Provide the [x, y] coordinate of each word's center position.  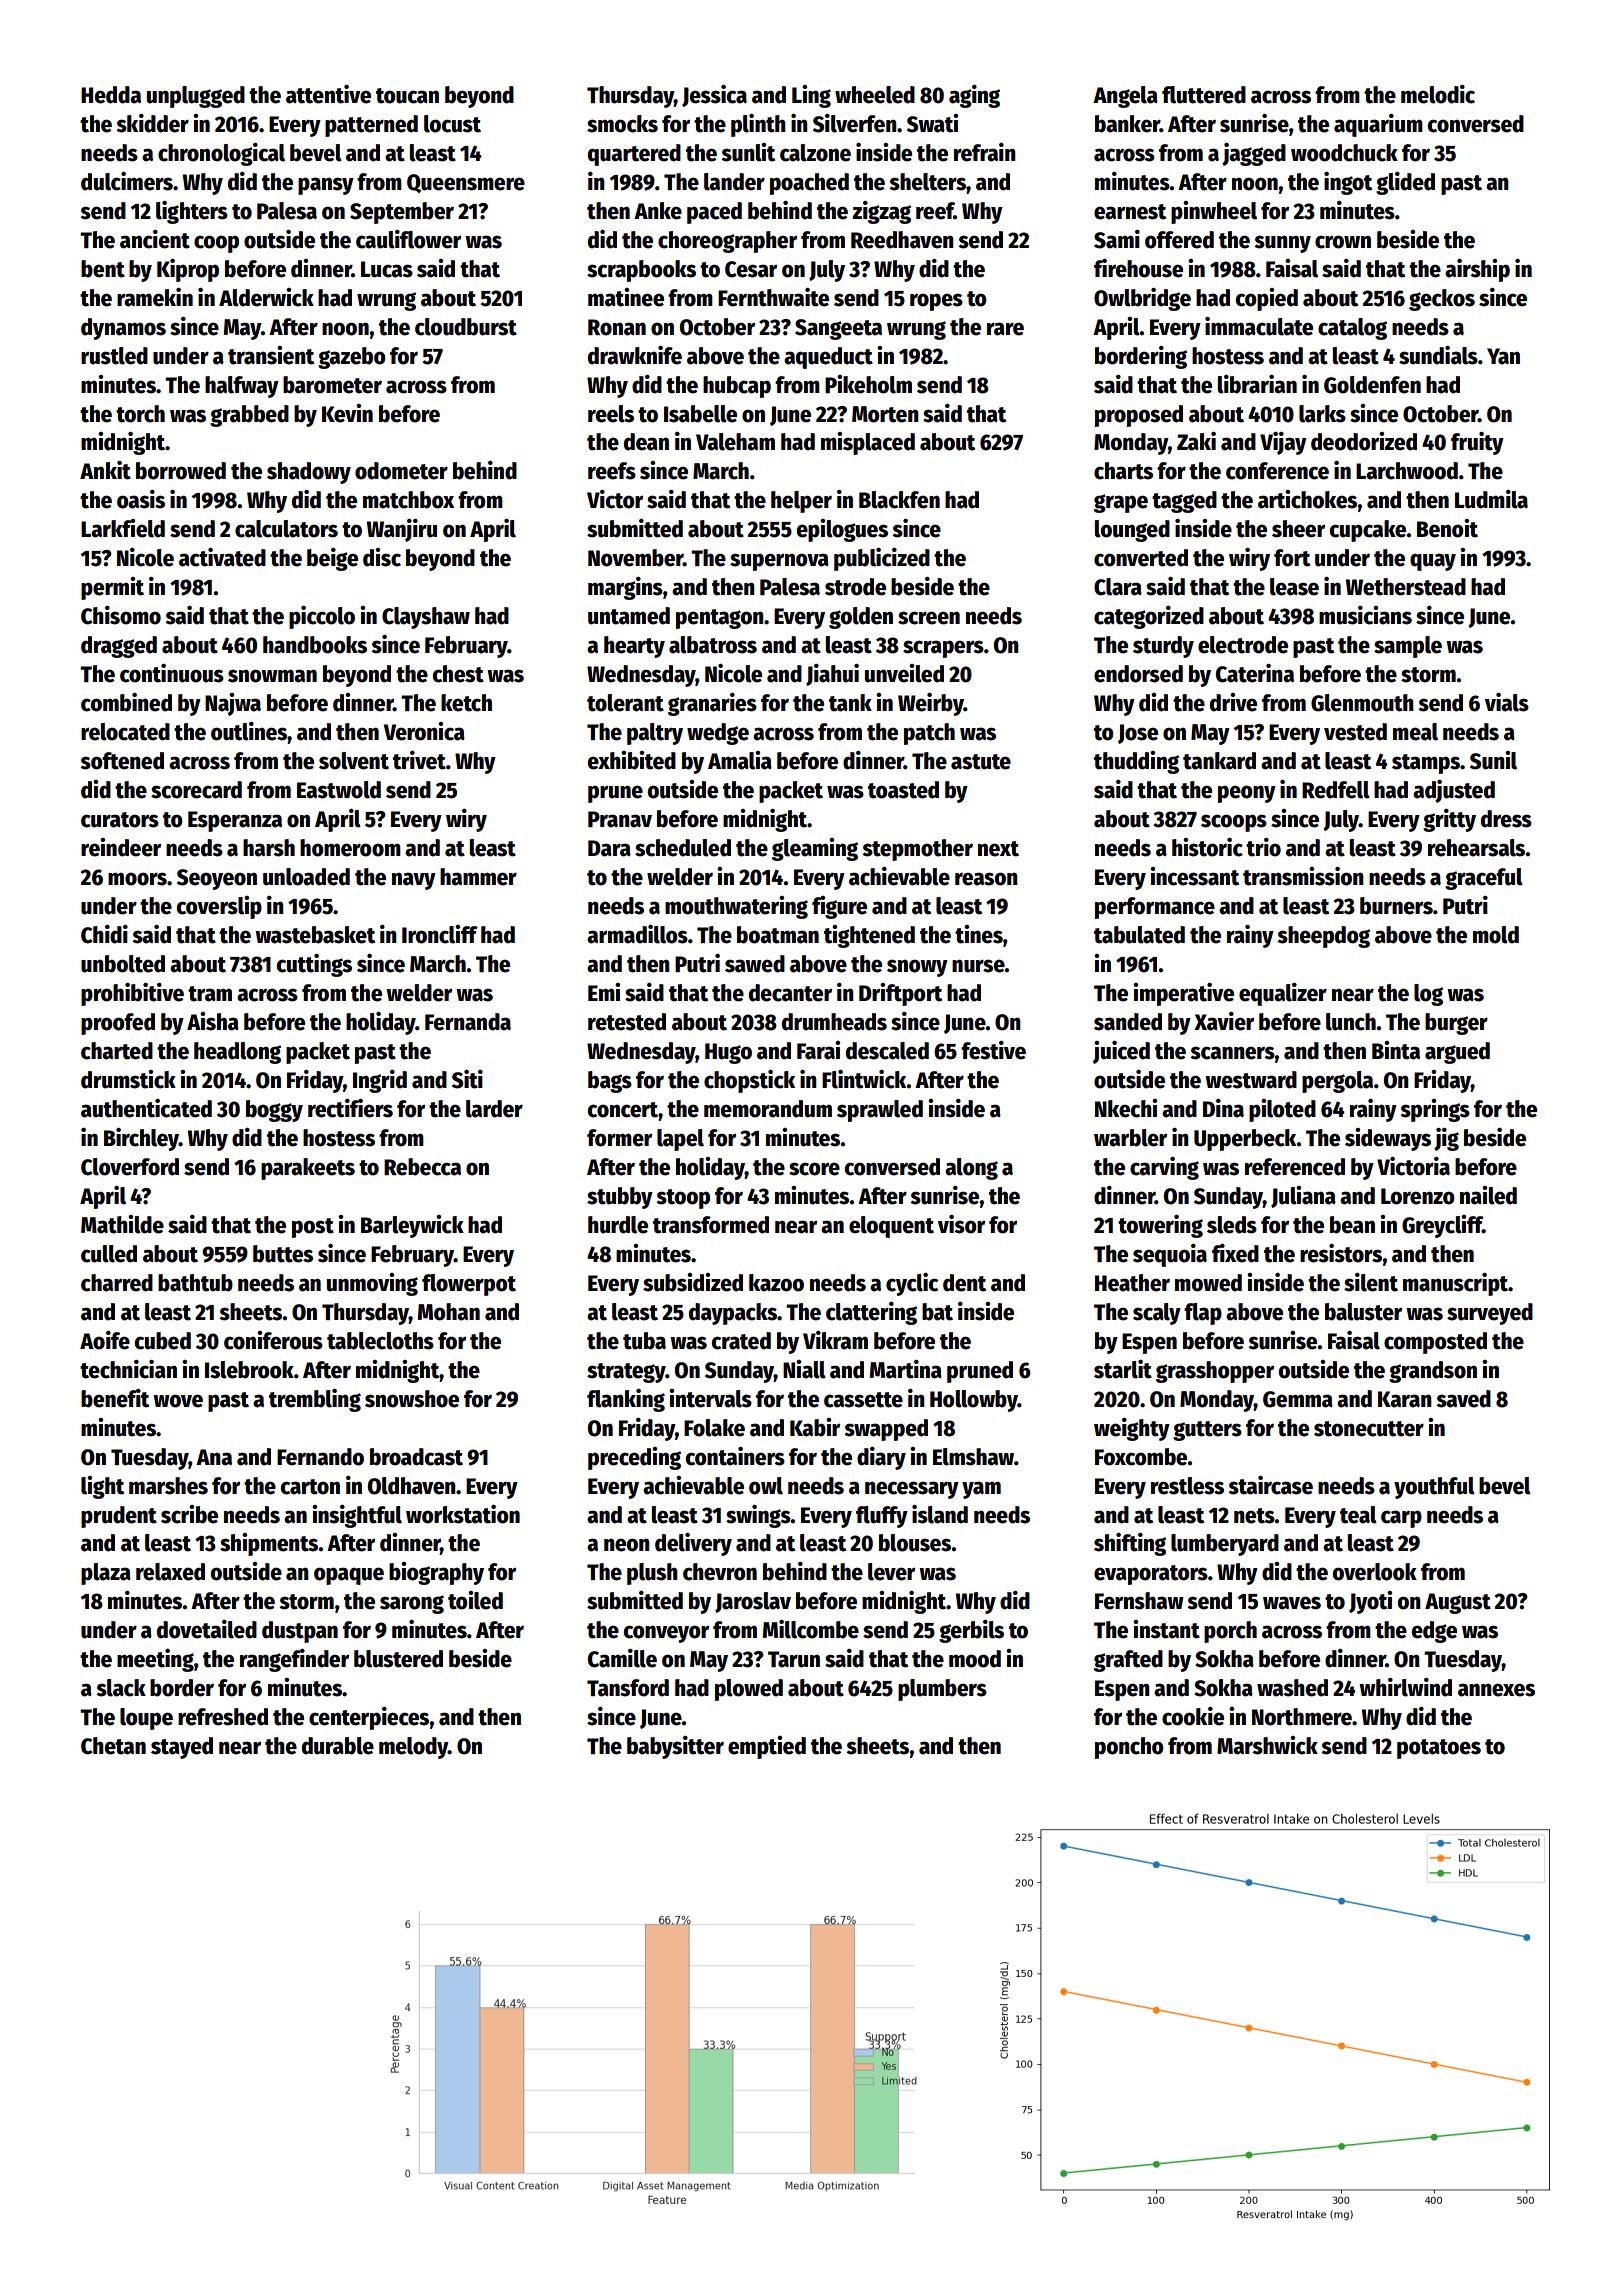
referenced [1295, 1167]
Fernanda [468, 1022]
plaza [106, 1574]
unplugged [196, 97]
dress [1506, 819]
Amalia [740, 760]
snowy [917, 968]
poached [809, 184]
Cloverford [130, 1167]
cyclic [912, 1284]
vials [1507, 702]
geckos [1442, 300]
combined [126, 702]
